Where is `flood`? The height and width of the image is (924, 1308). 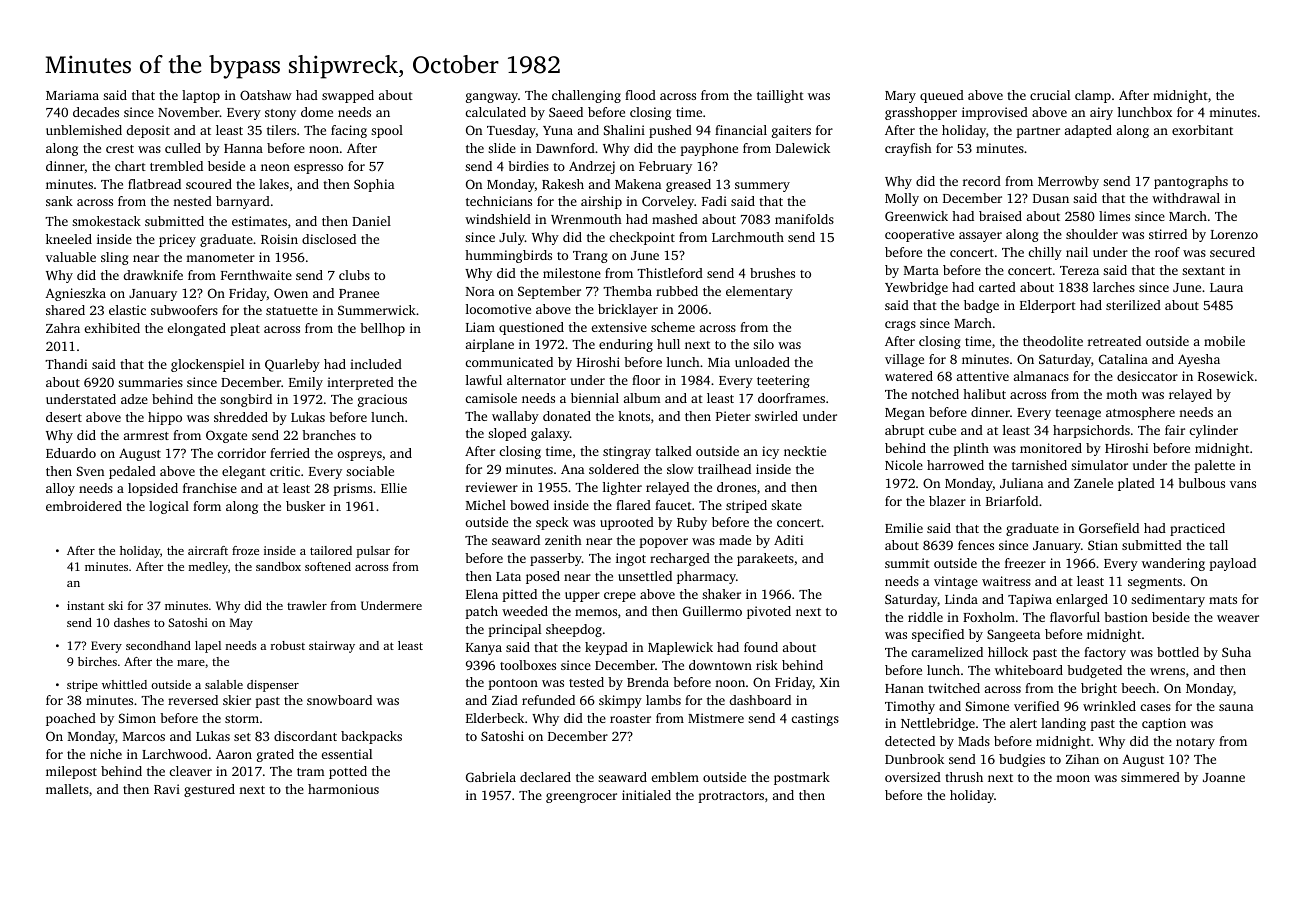 flood is located at coordinates (640, 95).
